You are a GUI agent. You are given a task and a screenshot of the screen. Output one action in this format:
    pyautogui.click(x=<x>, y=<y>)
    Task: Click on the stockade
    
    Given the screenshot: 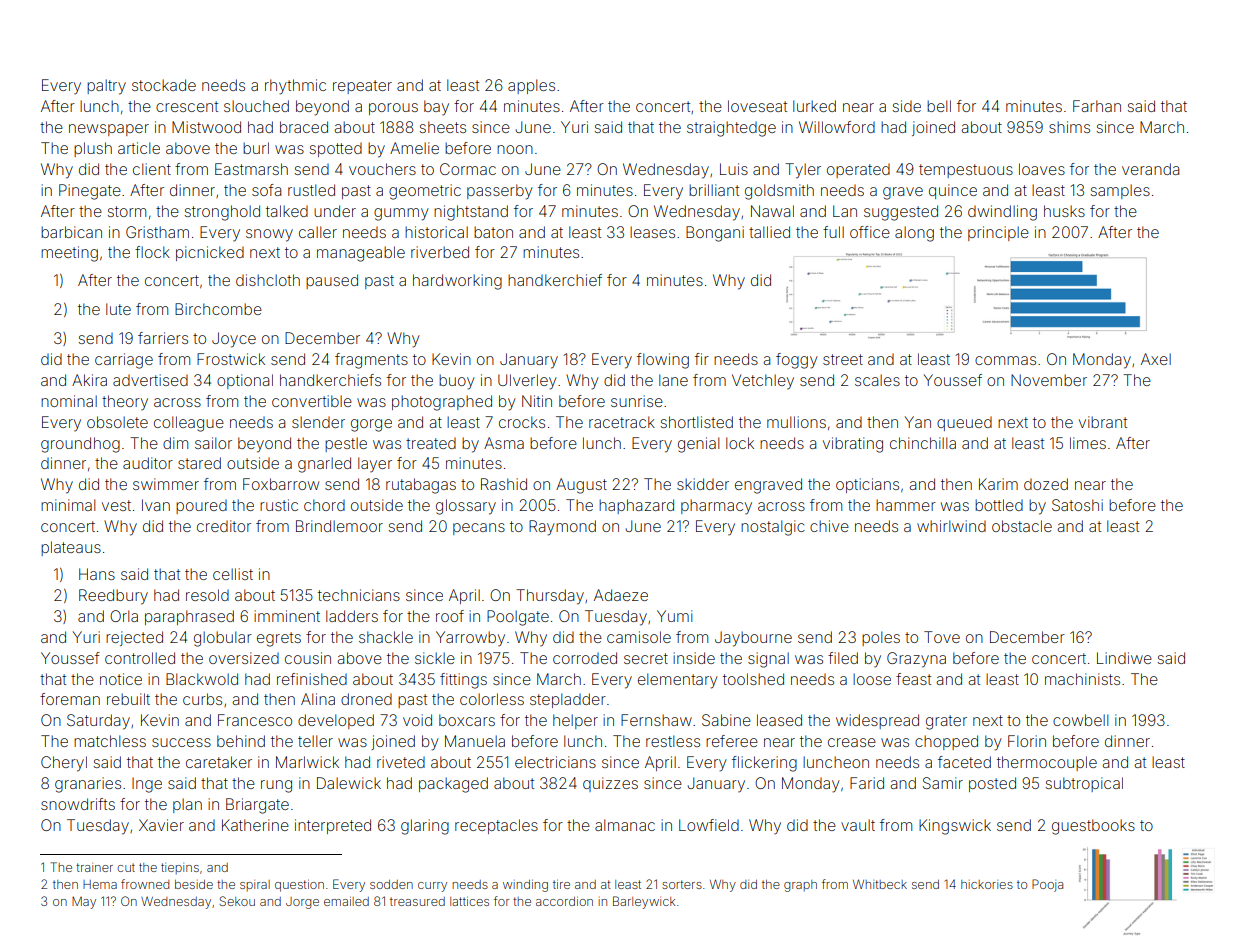 What is the action you would take?
    pyautogui.click(x=164, y=85)
